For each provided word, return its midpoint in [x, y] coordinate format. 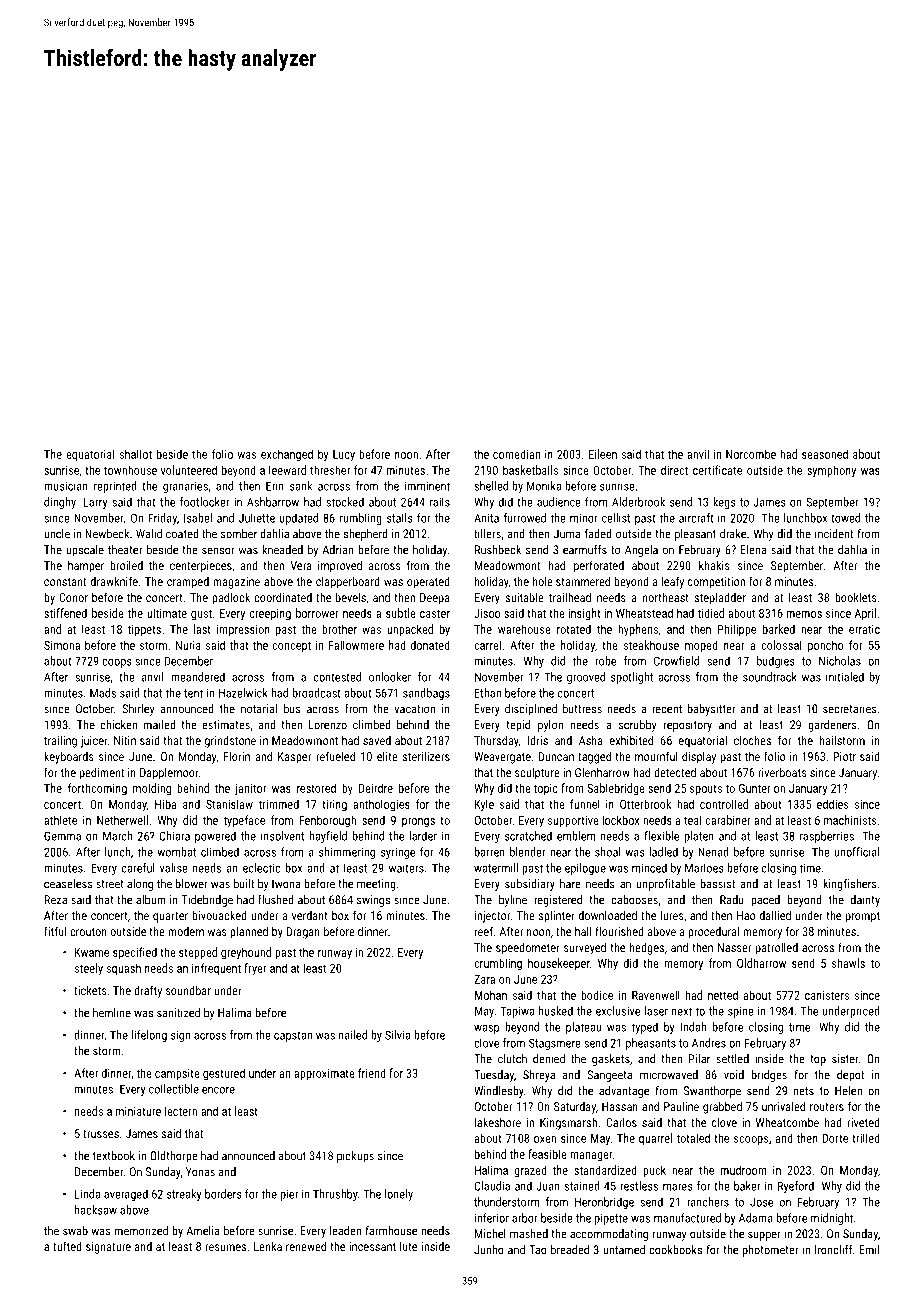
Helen [848, 1091]
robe [605, 661]
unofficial [856, 852]
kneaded [283, 550]
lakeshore [498, 1122]
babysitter [711, 710]
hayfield [328, 837]
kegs [724, 503]
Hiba [165, 804]
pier [289, 1195]
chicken [119, 725]
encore [218, 1090]
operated [428, 583]
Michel [490, 1234]
